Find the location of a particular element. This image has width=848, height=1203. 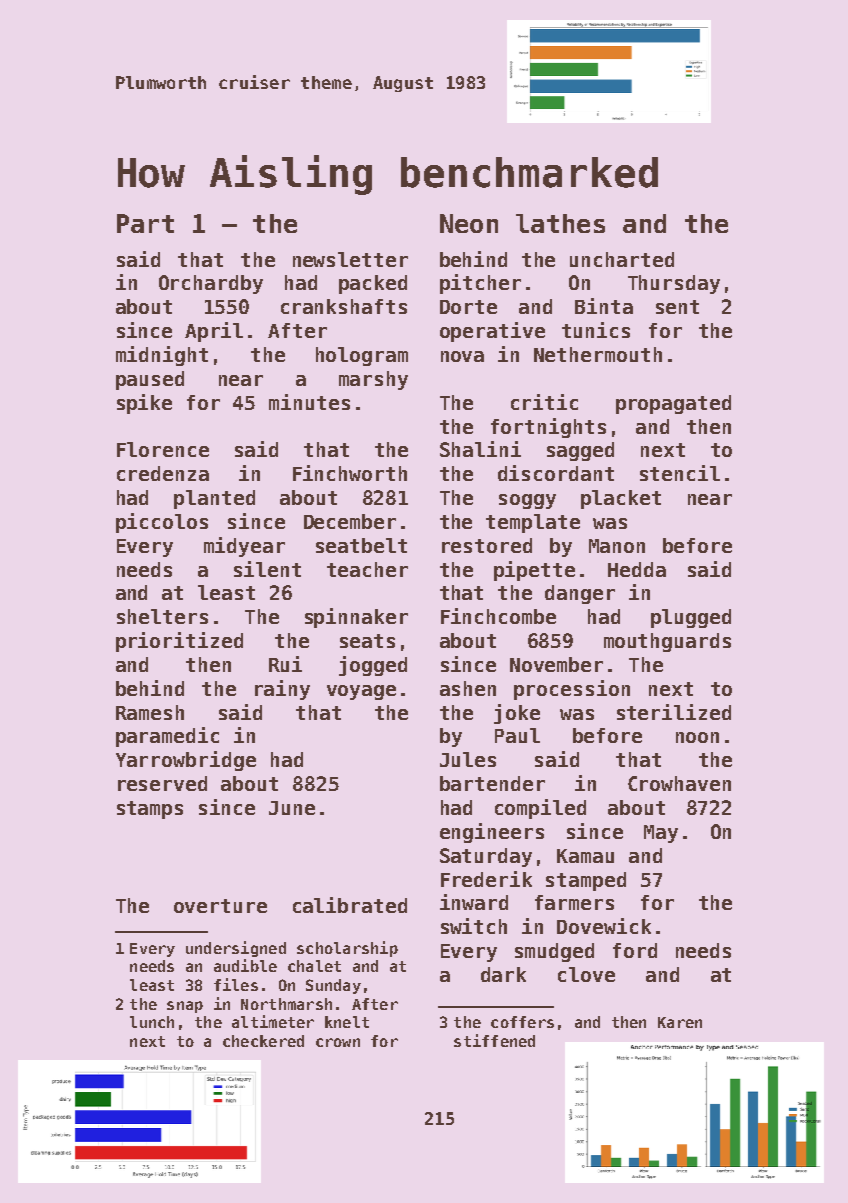

restored is located at coordinates (487, 545).
